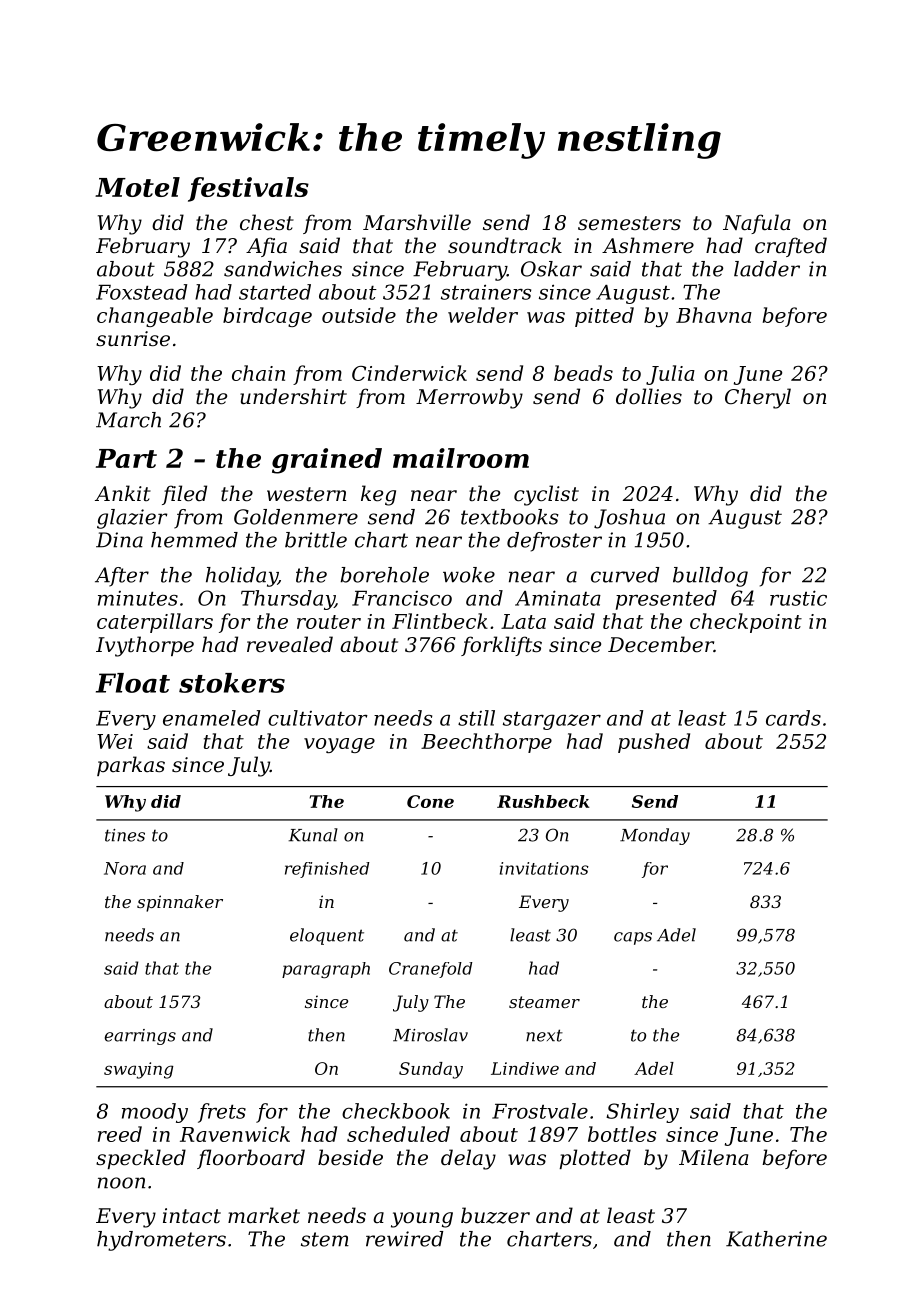  What do you see at coordinates (793, 718) in the screenshot?
I see `cards` at bounding box center [793, 718].
